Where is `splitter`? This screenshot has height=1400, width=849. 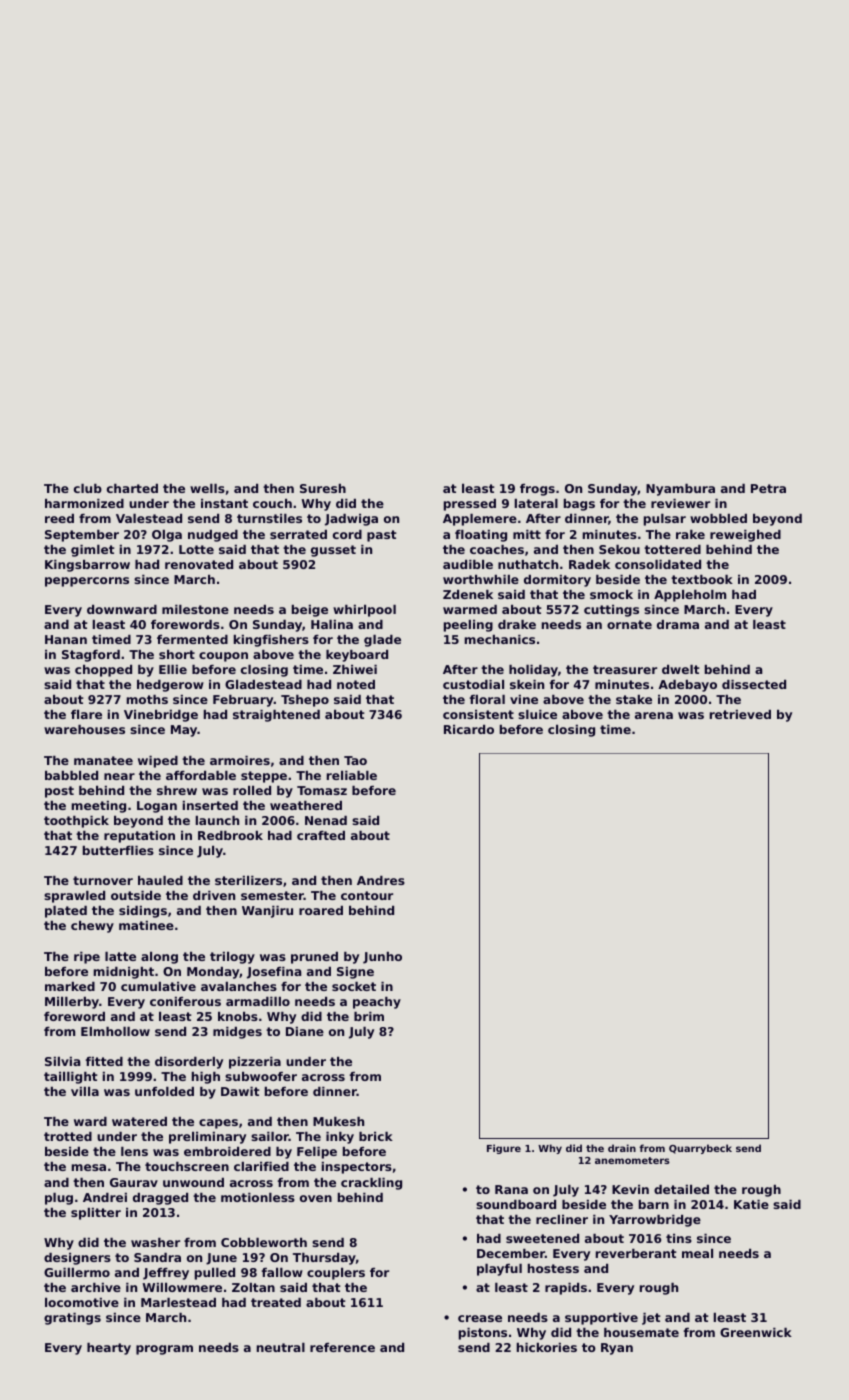
splitter is located at coordinates (96, 1214).
